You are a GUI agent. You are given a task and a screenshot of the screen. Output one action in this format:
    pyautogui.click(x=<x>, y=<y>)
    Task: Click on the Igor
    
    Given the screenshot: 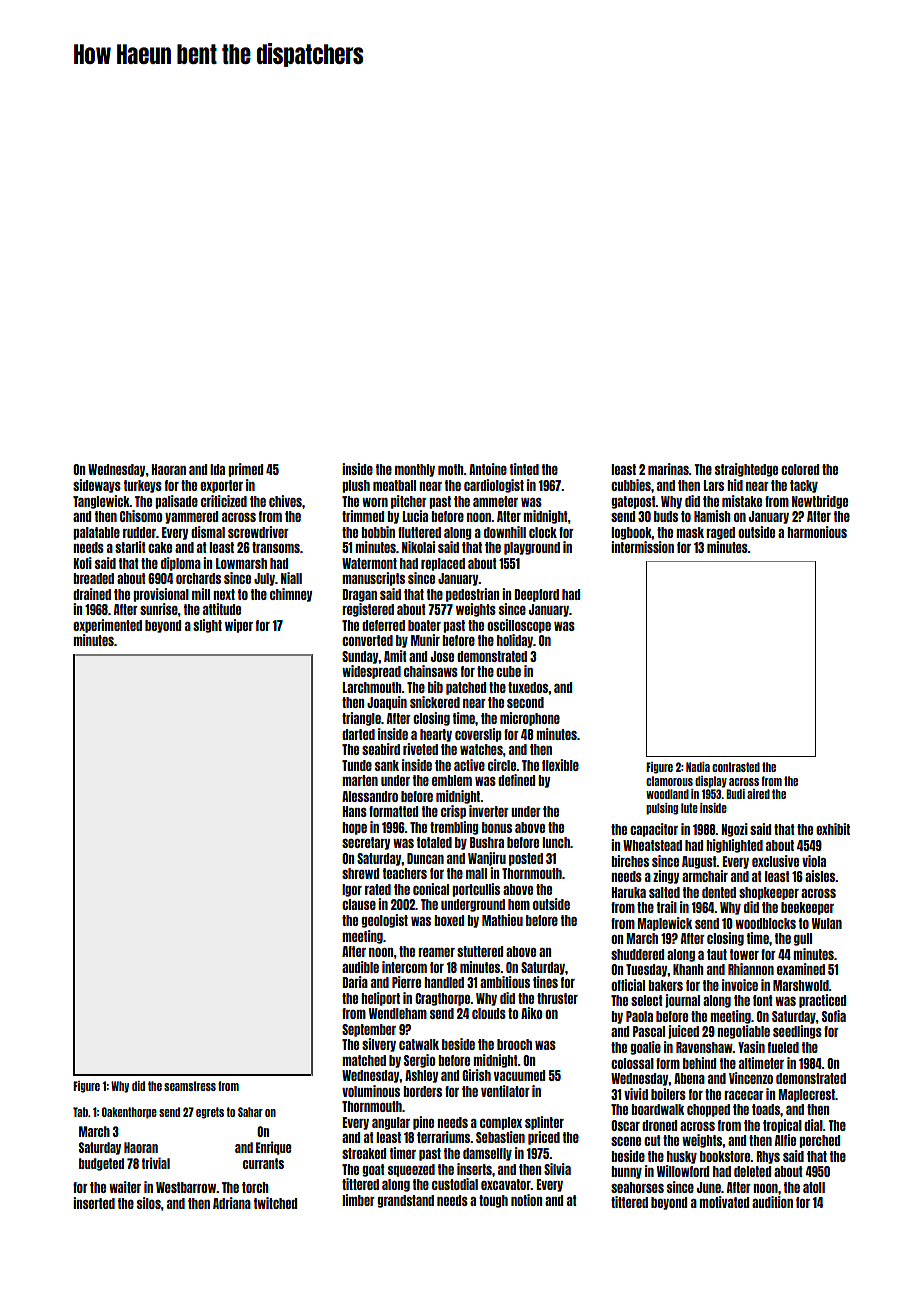 What is the action you would take?
    pyautogui.click(x=352, y=890)
